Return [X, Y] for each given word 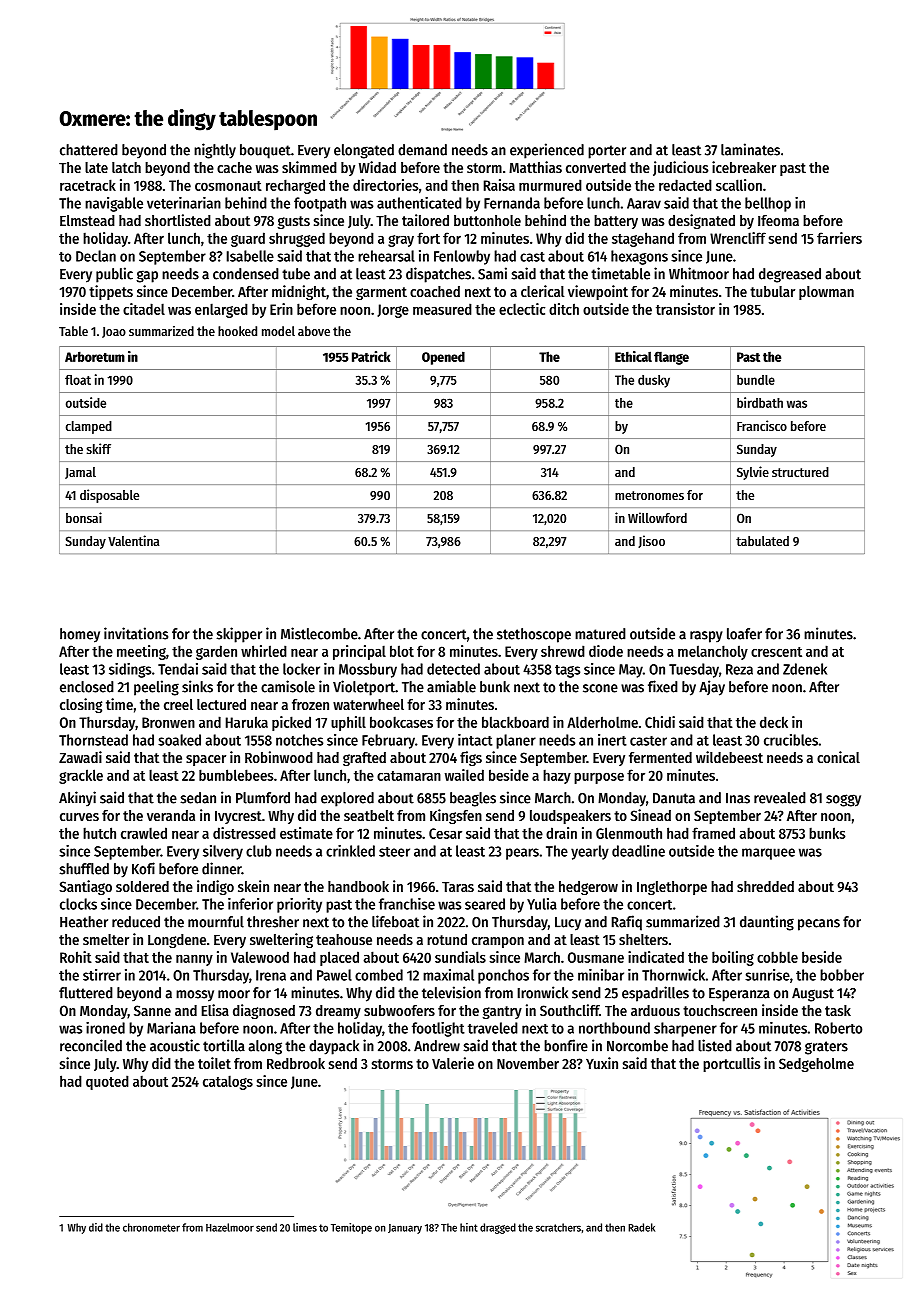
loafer [744, 634]
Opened [443, 358]
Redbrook [296, 1063]
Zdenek [805, 669]
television [451, 992]
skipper [239, 635]
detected [453, 669]
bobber [842, 975]
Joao [114, 332]
